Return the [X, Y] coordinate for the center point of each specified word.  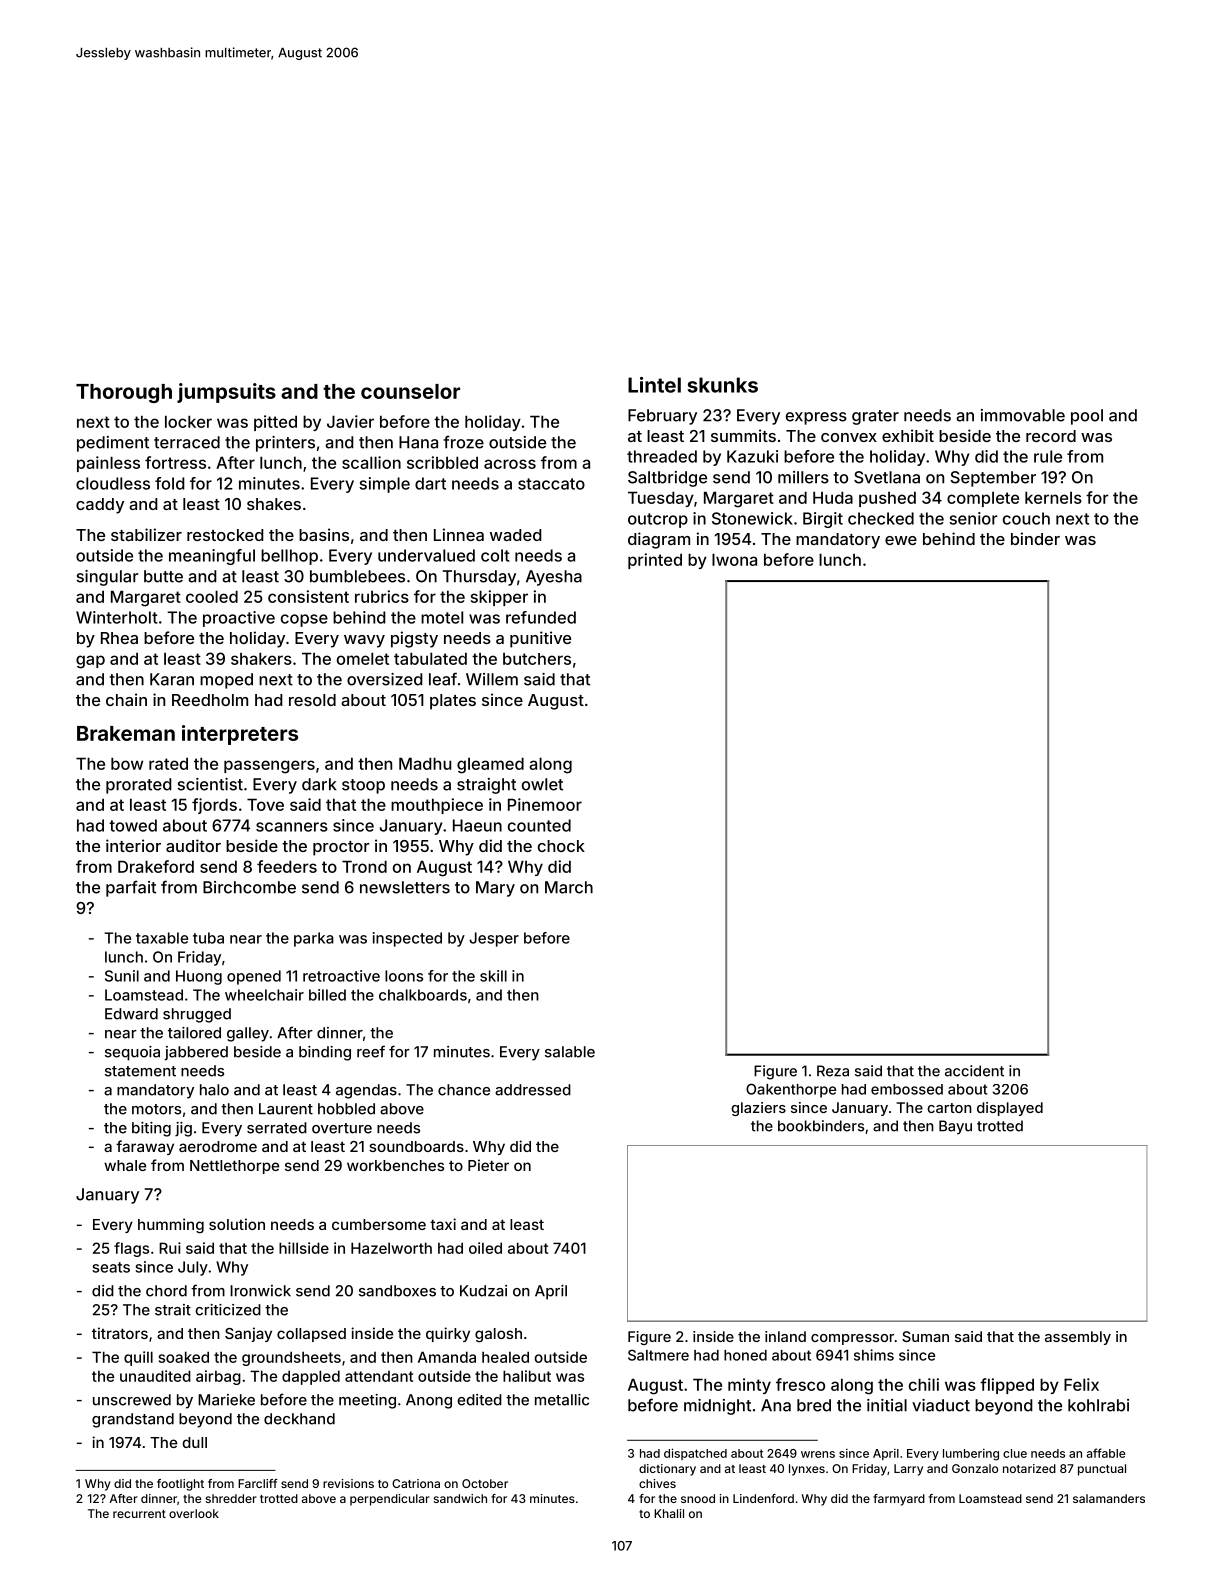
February [662, 417]
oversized [385, 679]
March [569, 887]
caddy [100, 506]
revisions [348, 1483]
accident [974, 1071]
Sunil [122, 976]
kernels [1053, 497]
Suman [925, 1336]
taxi [443, 1224]
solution [237, 1224]
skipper [499, 598]
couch [1026, 518]
